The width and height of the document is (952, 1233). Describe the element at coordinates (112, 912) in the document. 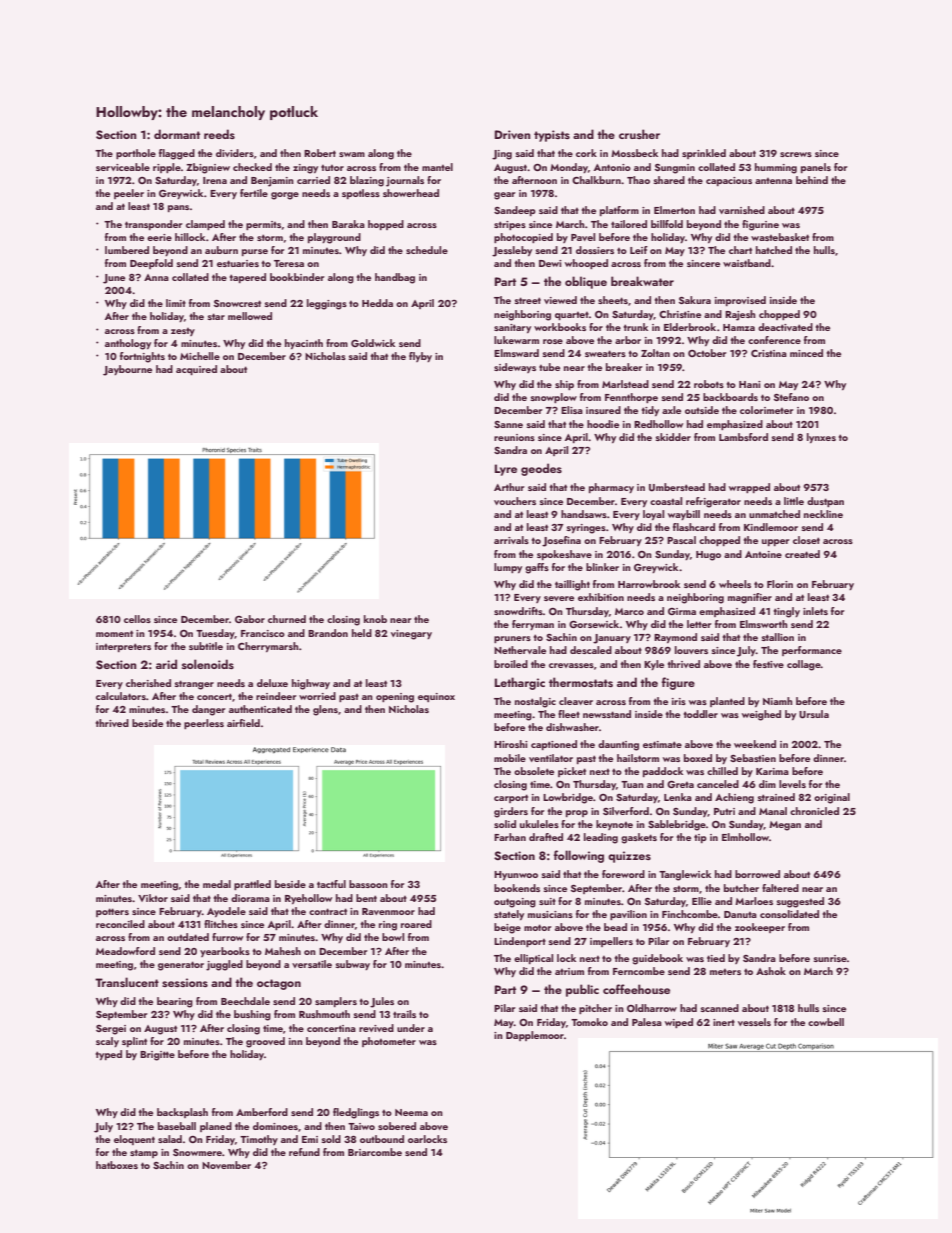

I see `potters` at that location.
